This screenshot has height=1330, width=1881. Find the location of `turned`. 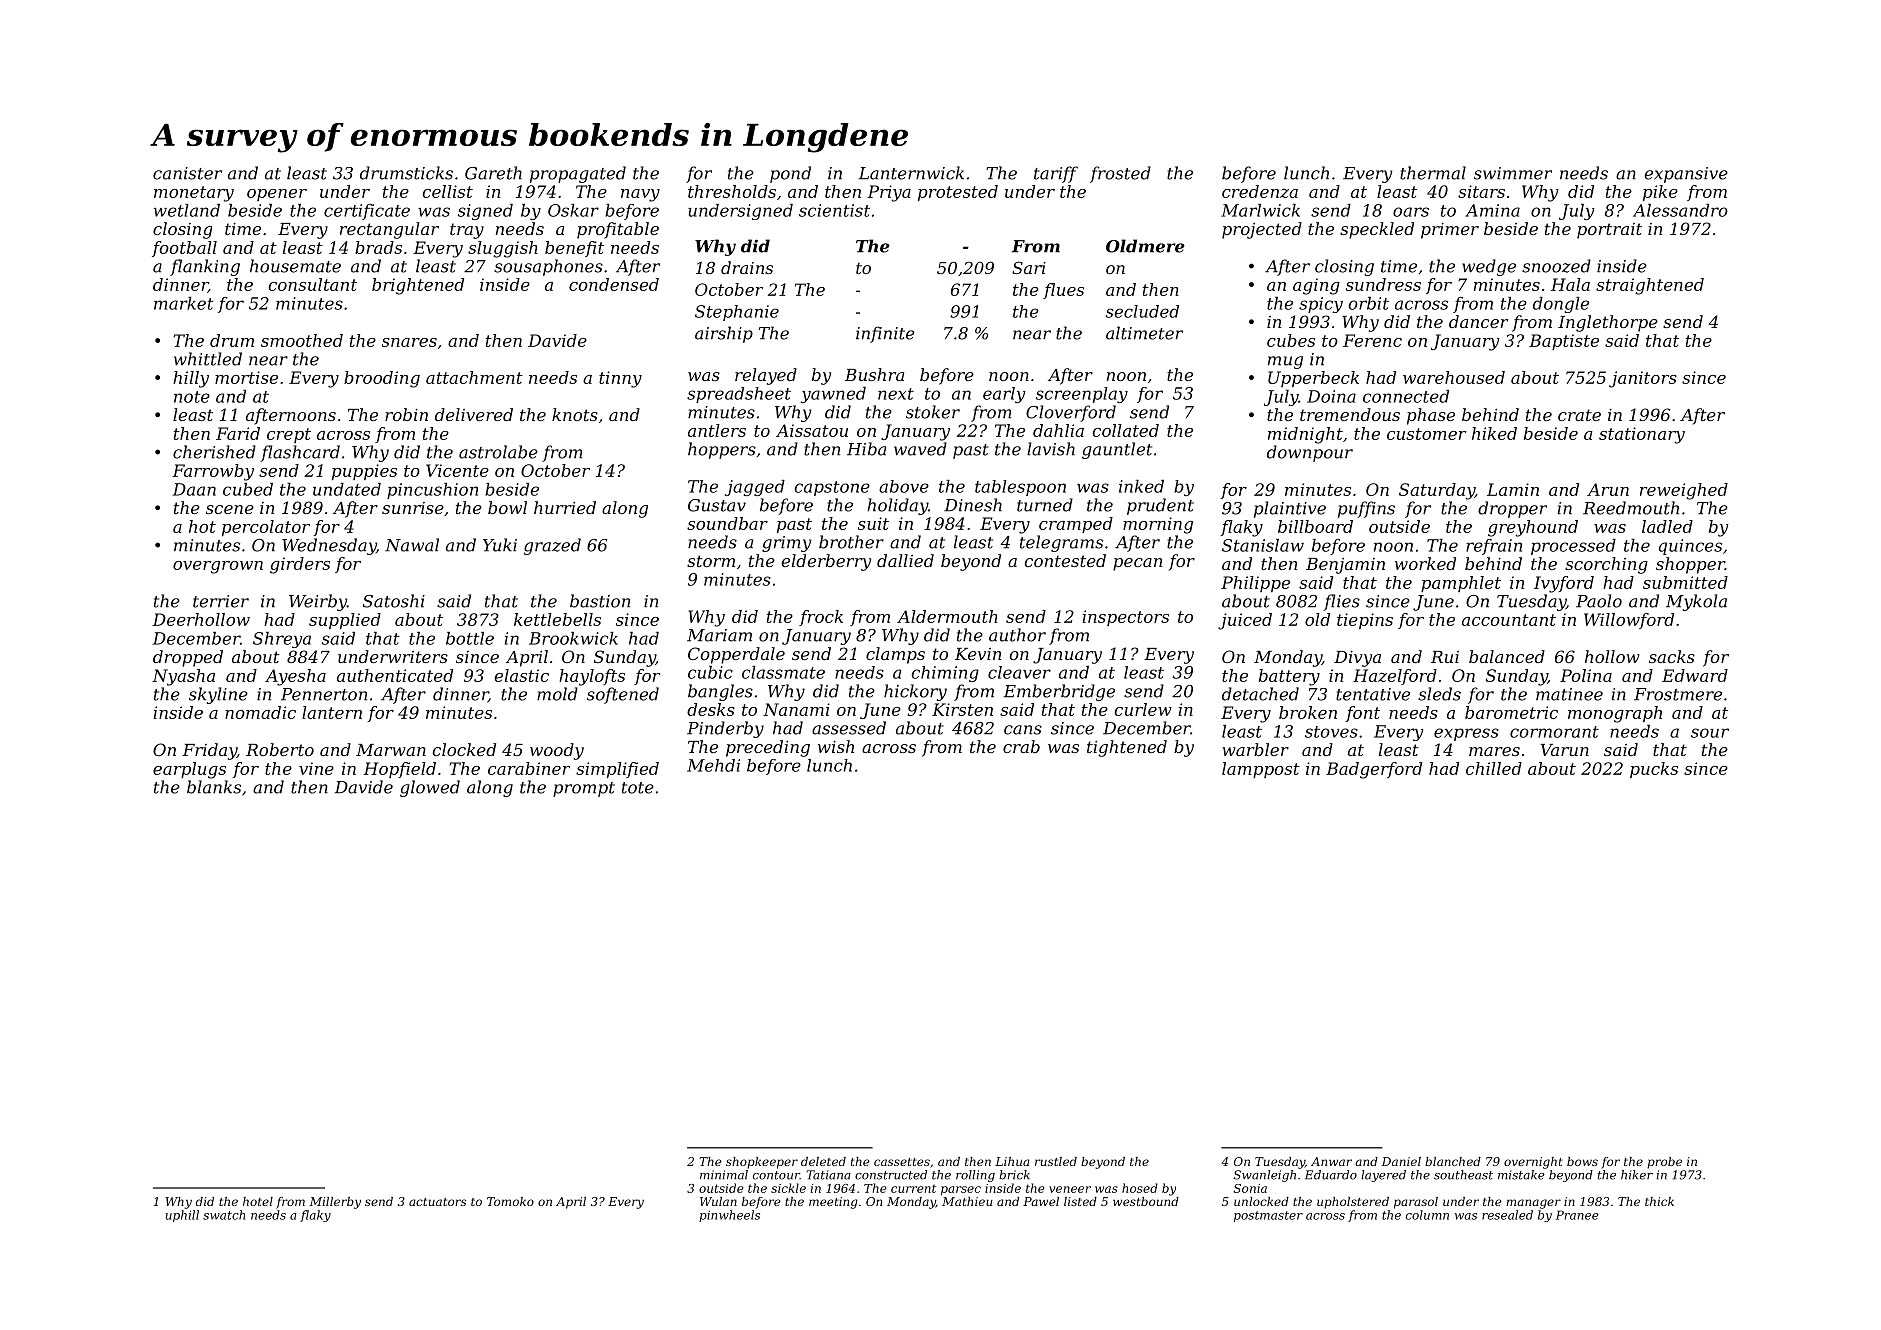

turned is located at coordinates (1045, 505).
